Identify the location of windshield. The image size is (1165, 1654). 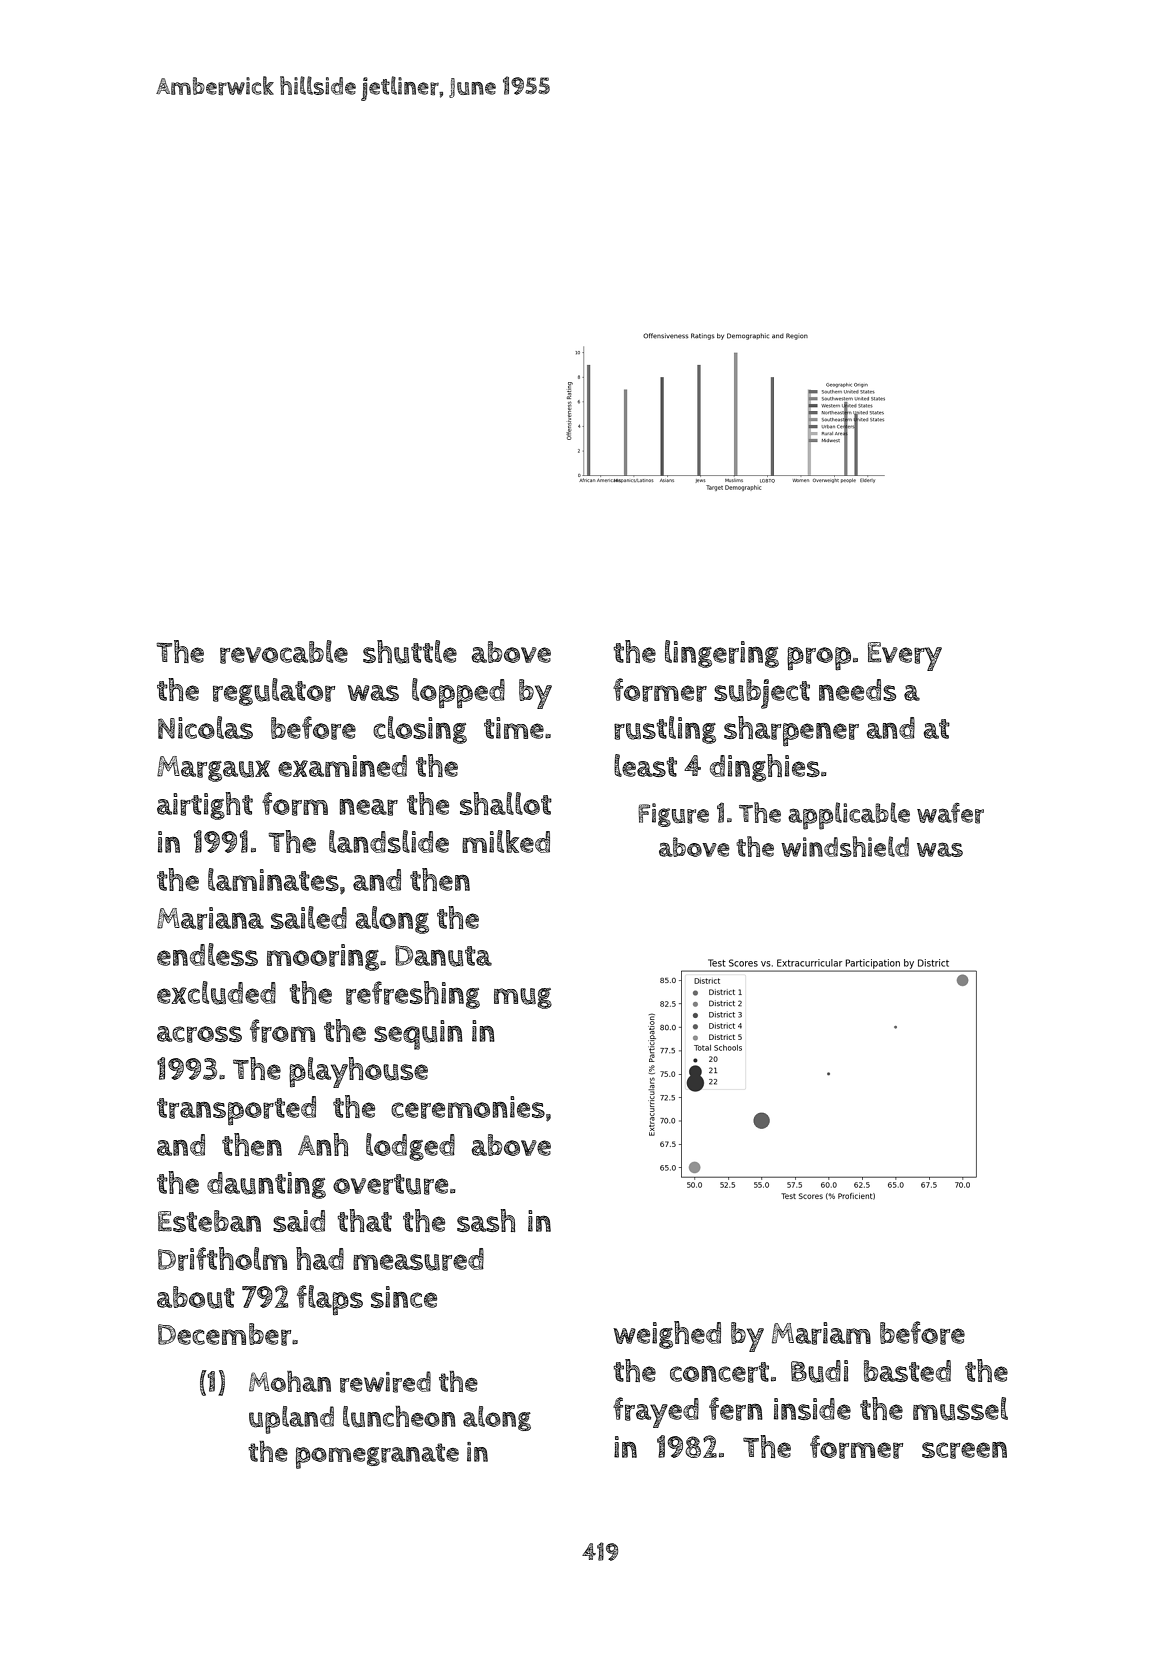
(845, 846).
